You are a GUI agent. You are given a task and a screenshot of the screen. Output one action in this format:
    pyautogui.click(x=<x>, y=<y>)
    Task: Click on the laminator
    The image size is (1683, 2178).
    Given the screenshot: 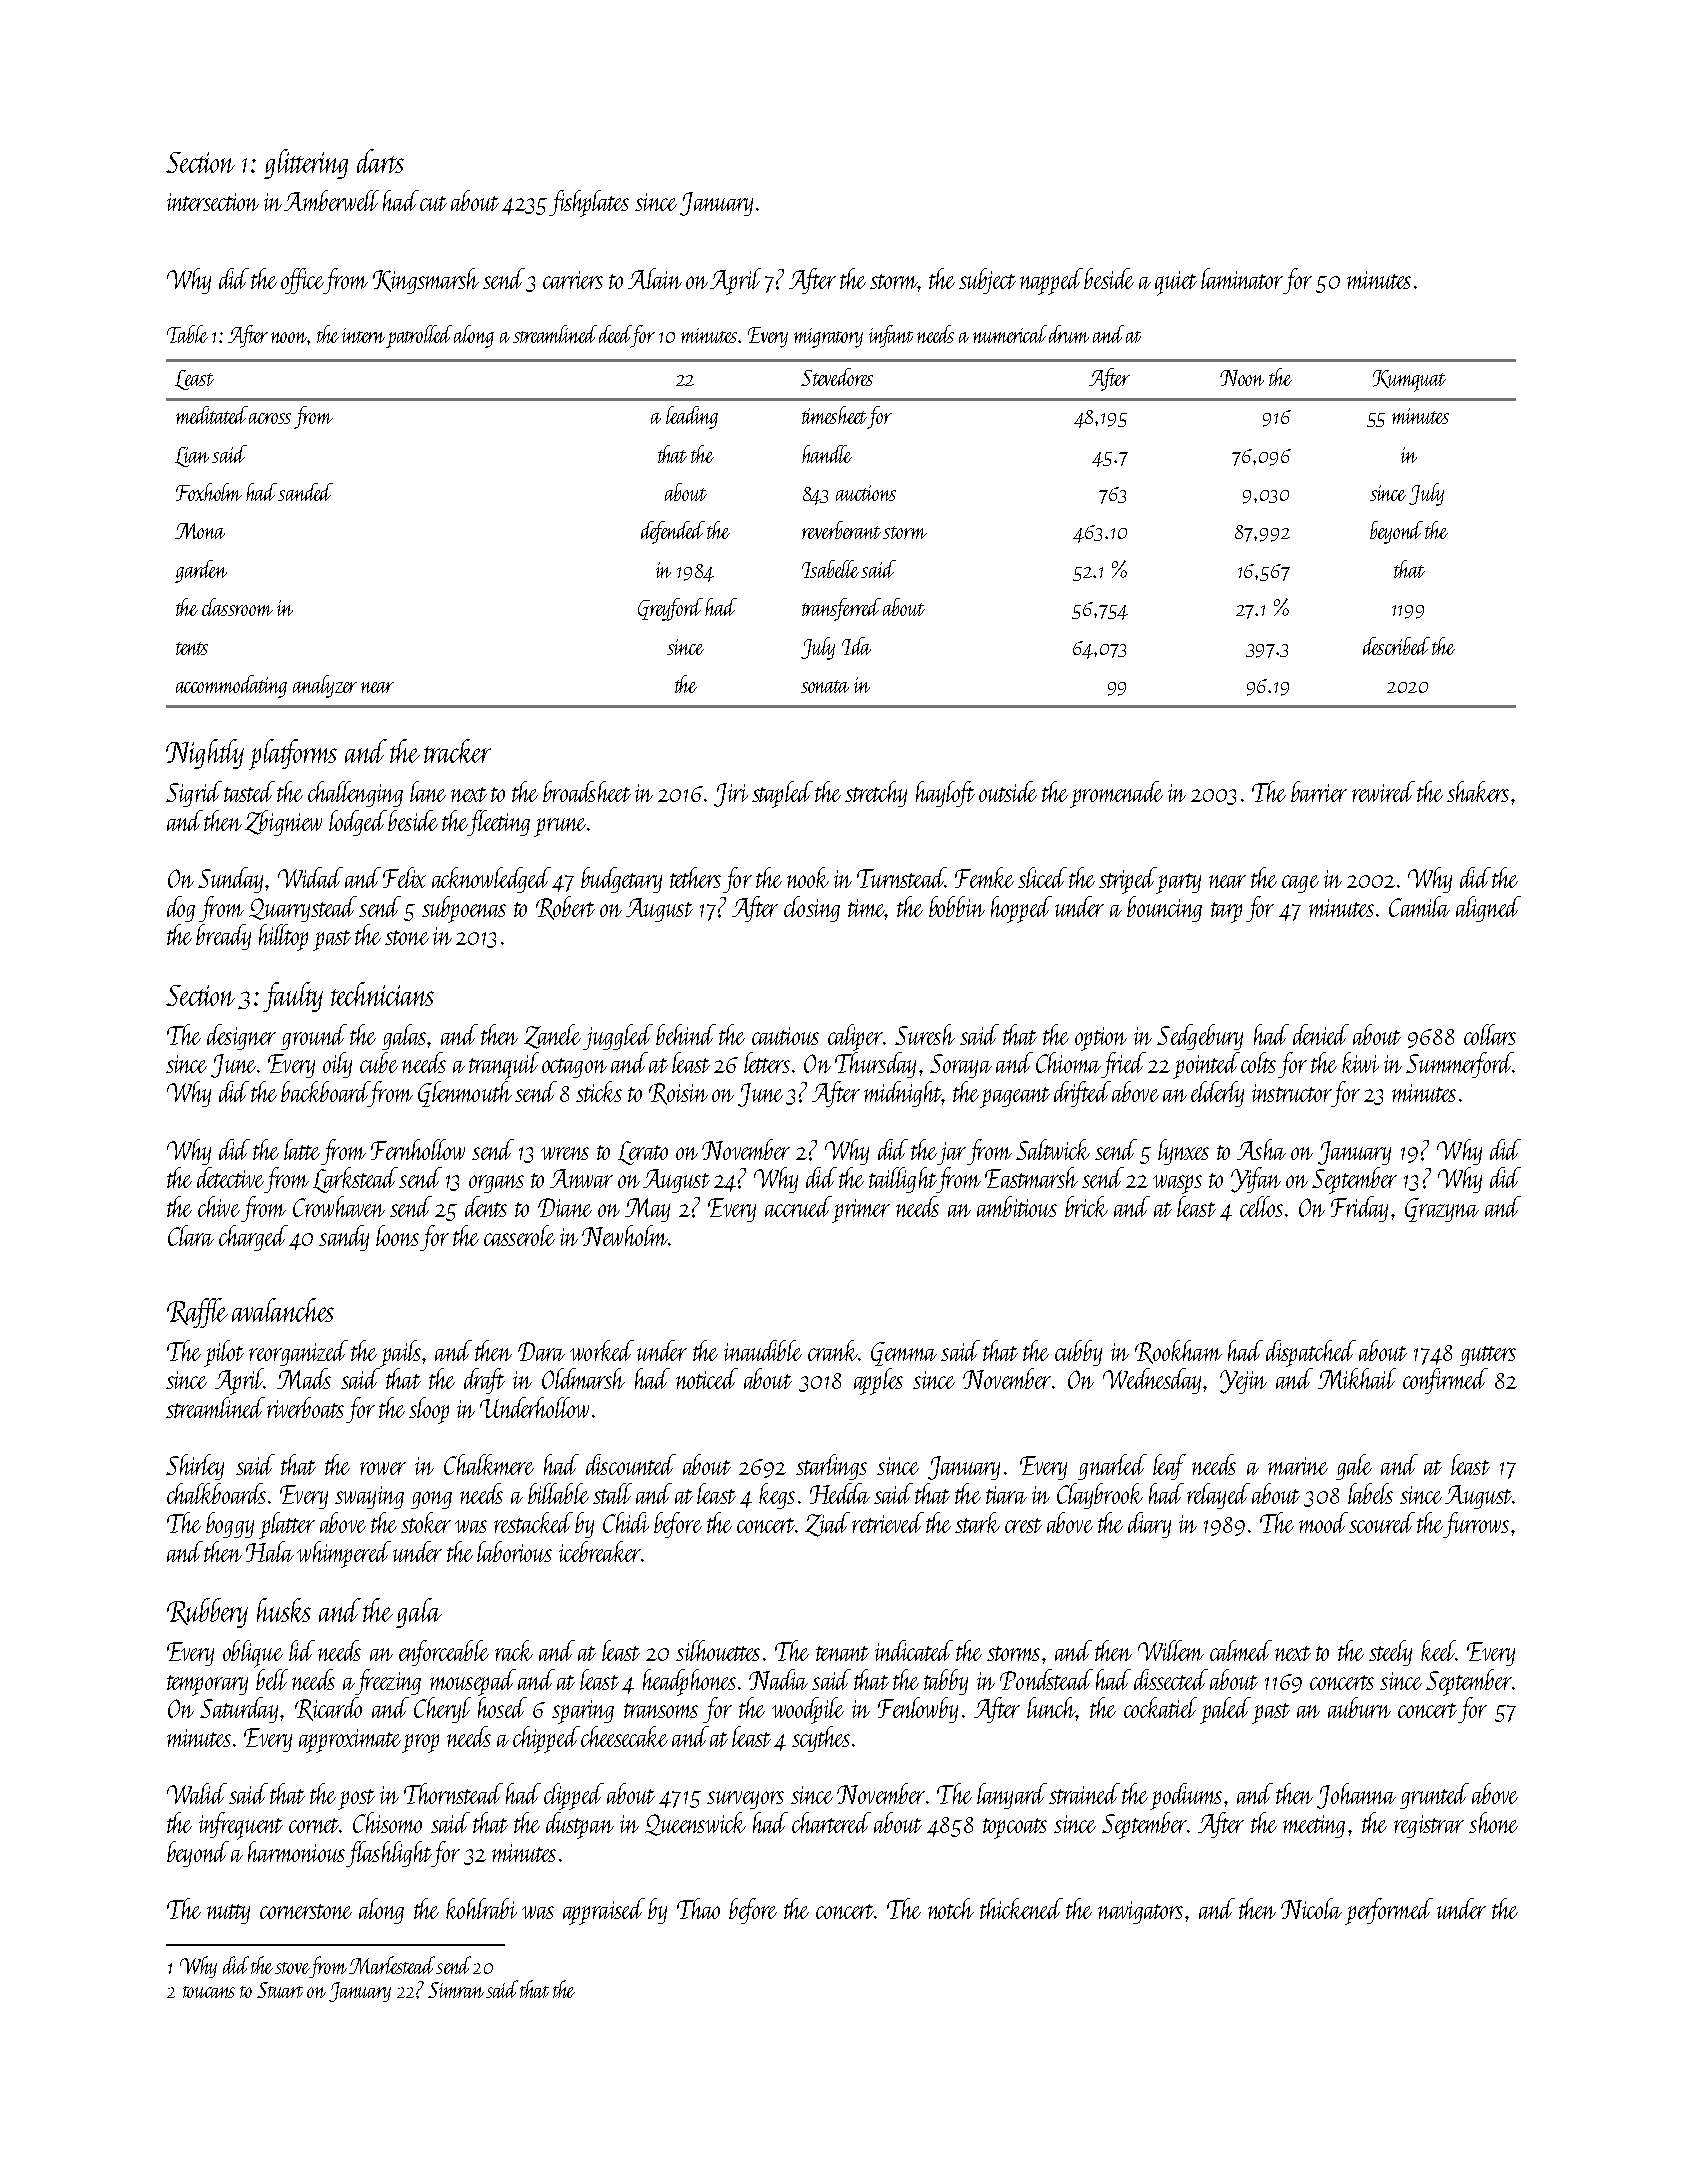 What is the action you would take?
    pyautogui.click(x=1242, y=278)
